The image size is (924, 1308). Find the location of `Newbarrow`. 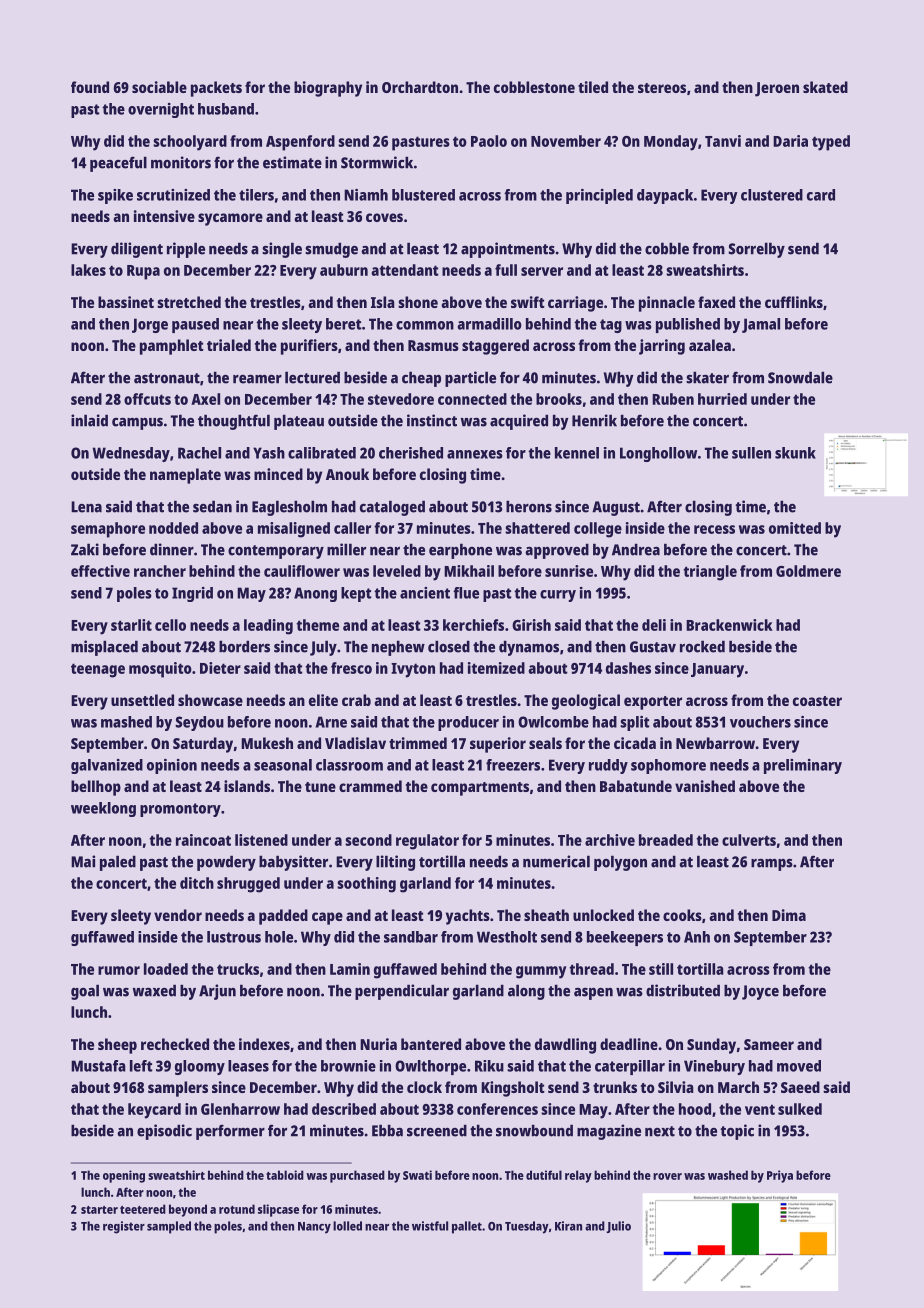

Newbarrow is located at coordinates (715, 743).
